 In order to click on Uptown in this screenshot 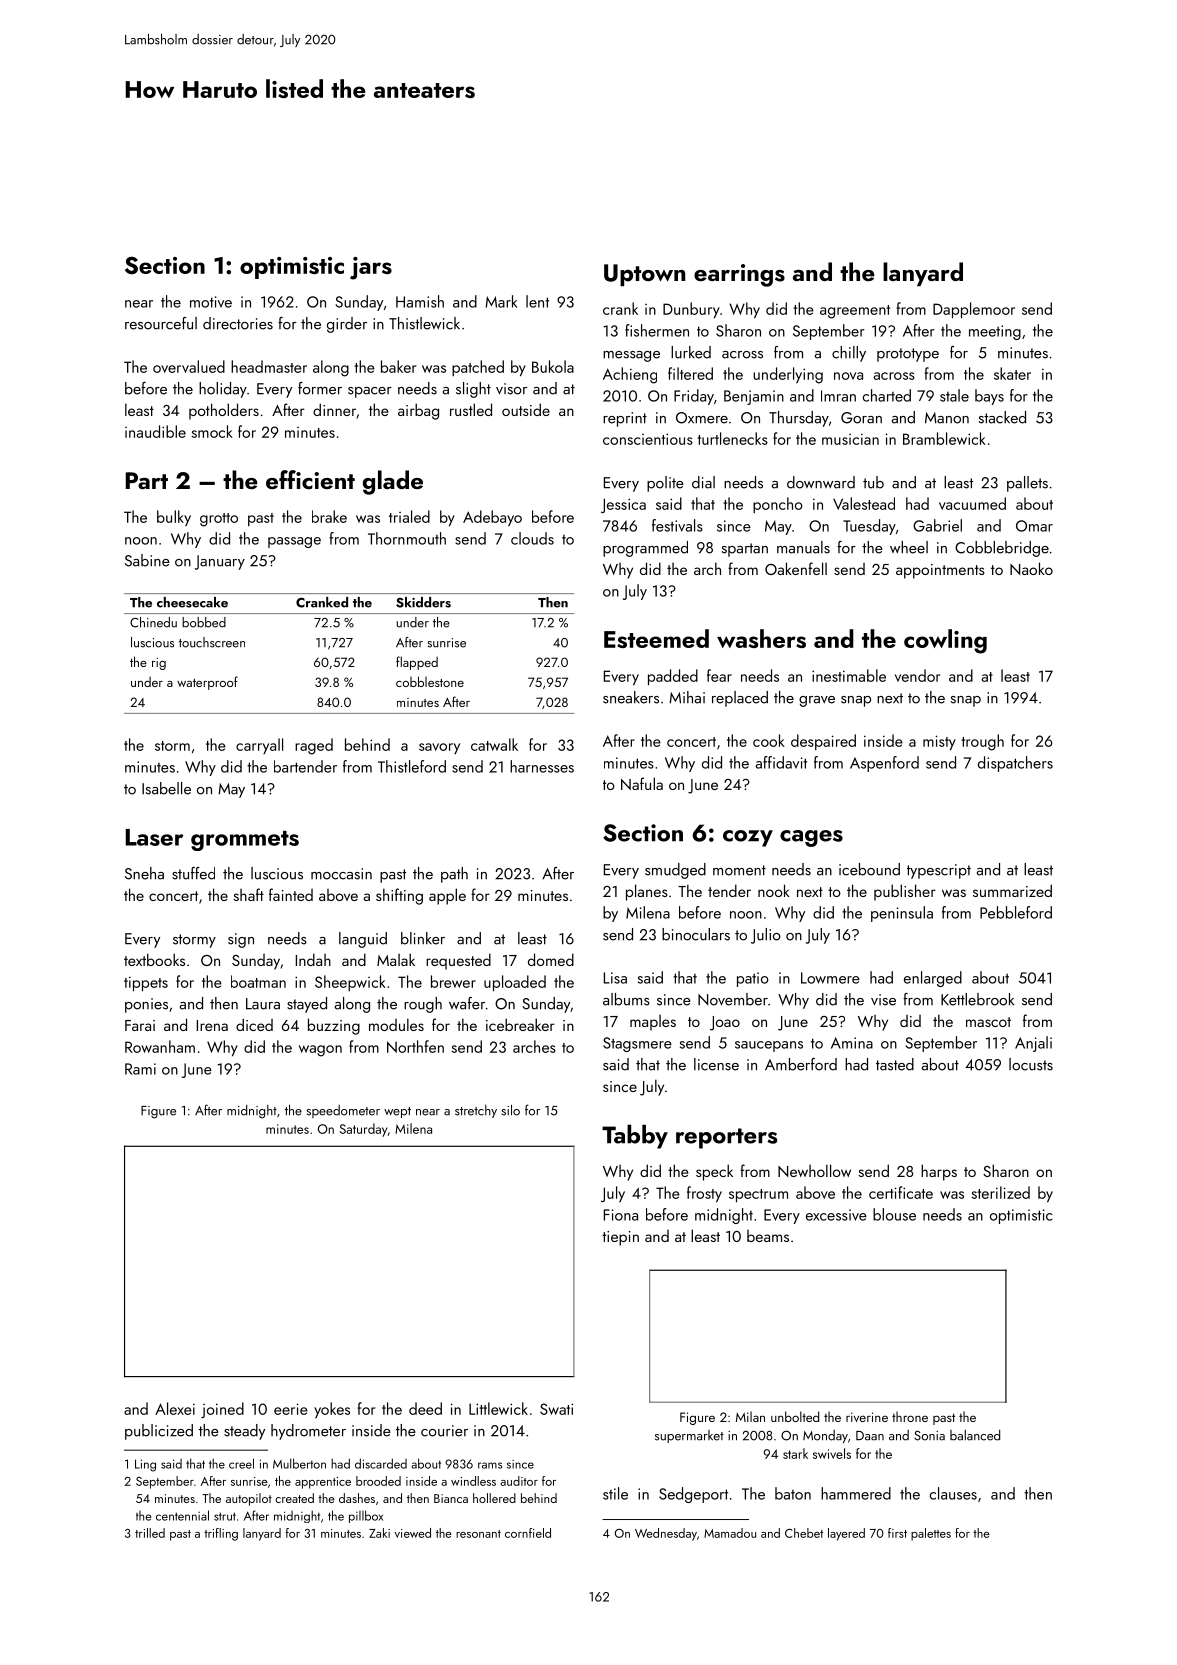, I will do `click(644, 275)`.
